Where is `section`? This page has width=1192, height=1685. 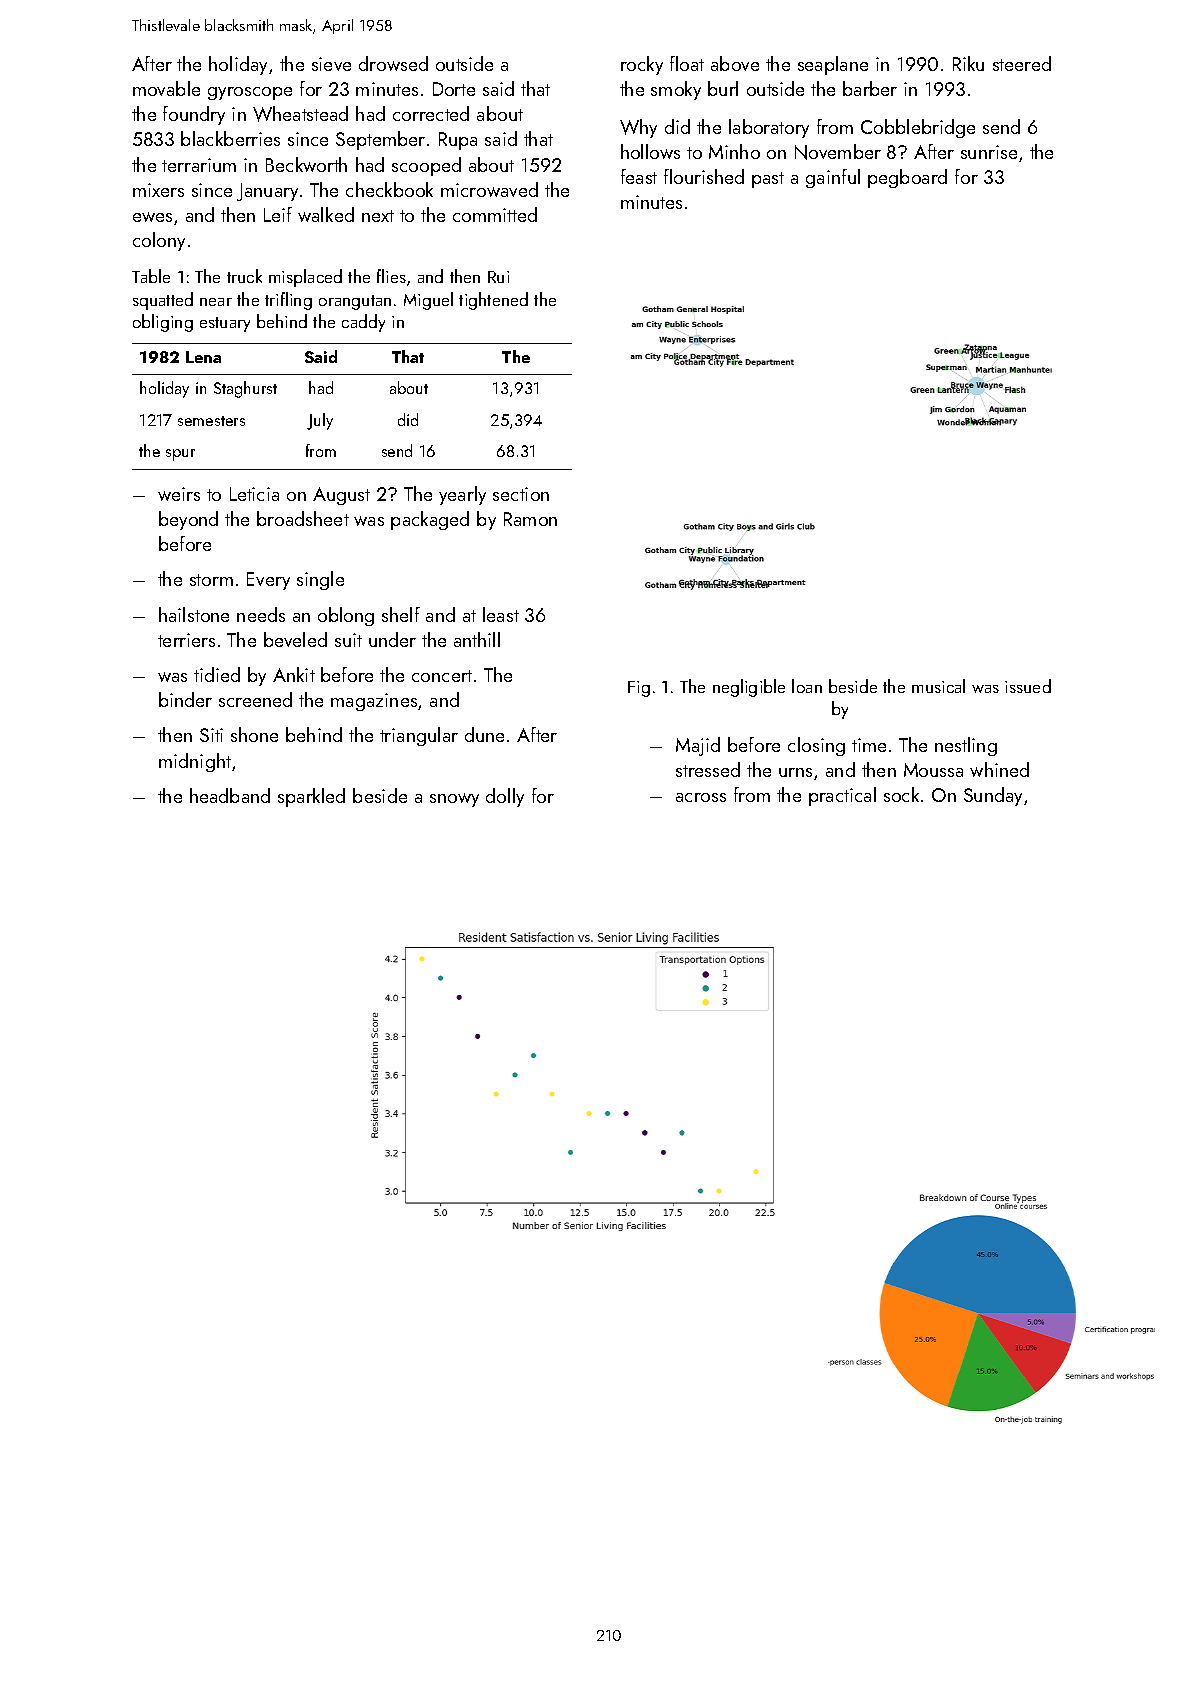 section is located at coordinates (521, 494).
